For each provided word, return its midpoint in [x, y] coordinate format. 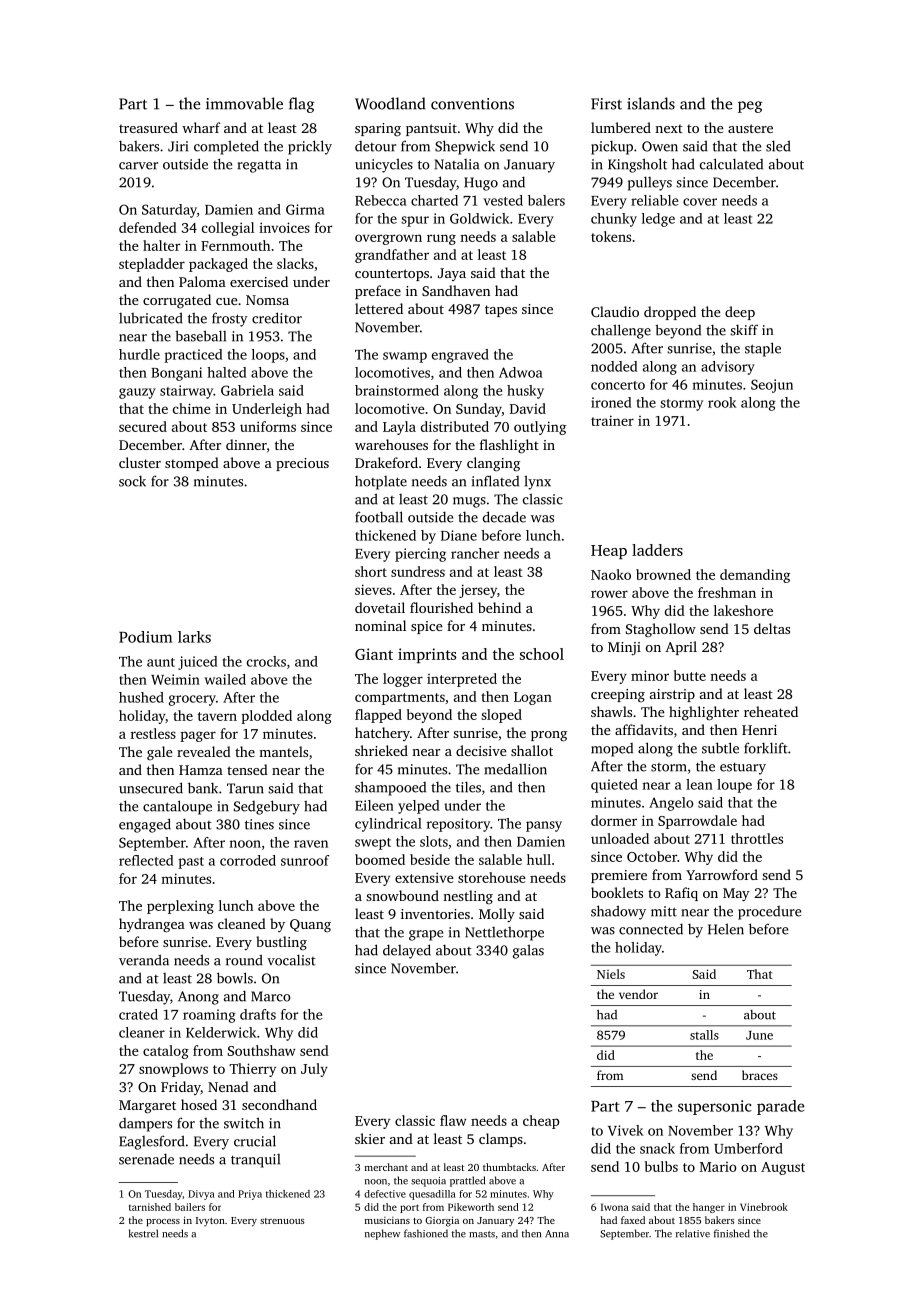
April [681, 648]
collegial [228, 229]
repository [458, 825]
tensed [247, 769]
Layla [399, 428]
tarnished [150, 1207]
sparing [378, 129]
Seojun [772, 386]
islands [651, 103]
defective [385, 1194]
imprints [427, 655]
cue [226, 301]
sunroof [305, 860]
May [736, 894]
